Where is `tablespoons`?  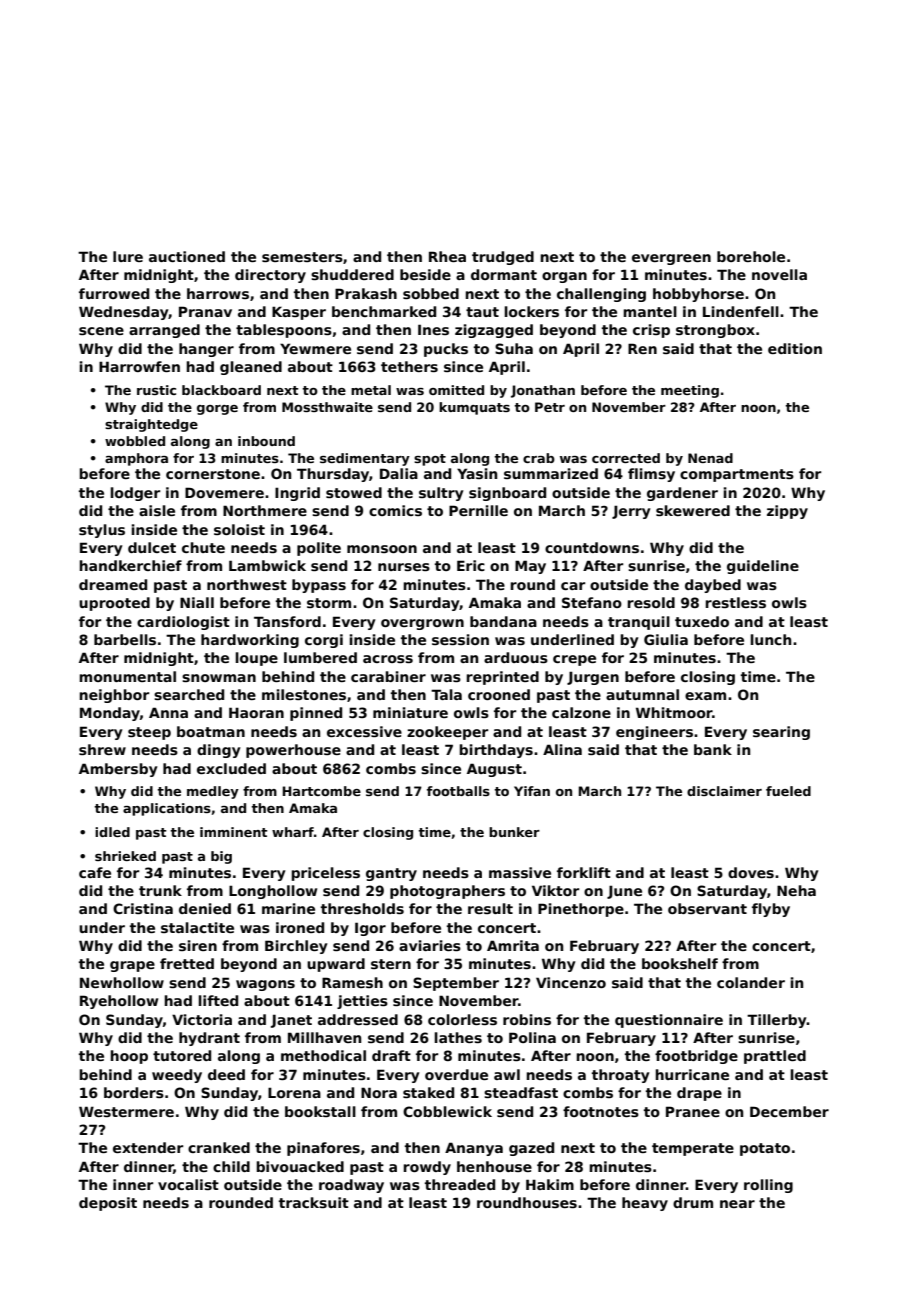 tablespoons is located at coordinates (284, 331).
